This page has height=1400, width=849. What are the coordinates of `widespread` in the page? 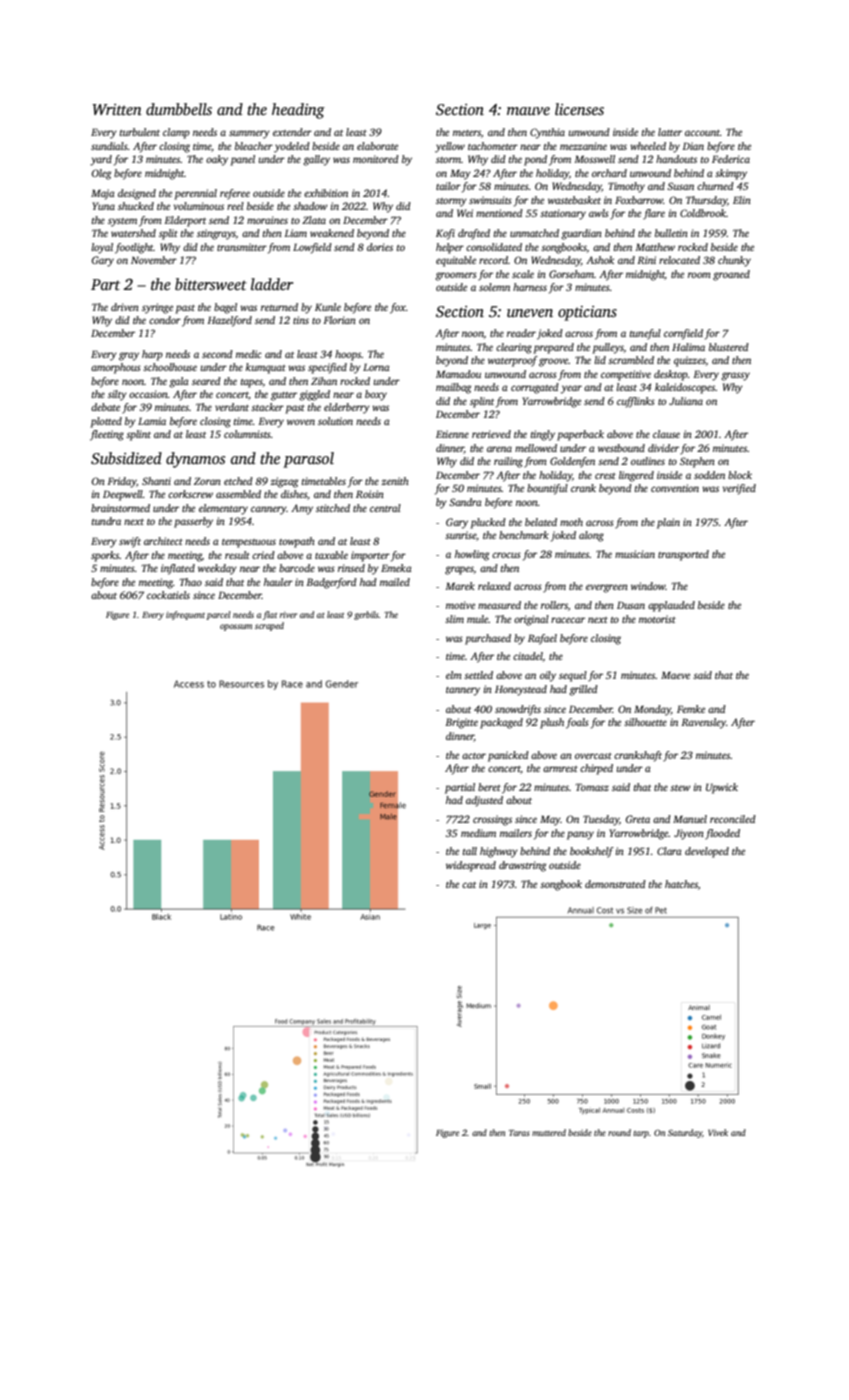 It's located at (471, 866).
